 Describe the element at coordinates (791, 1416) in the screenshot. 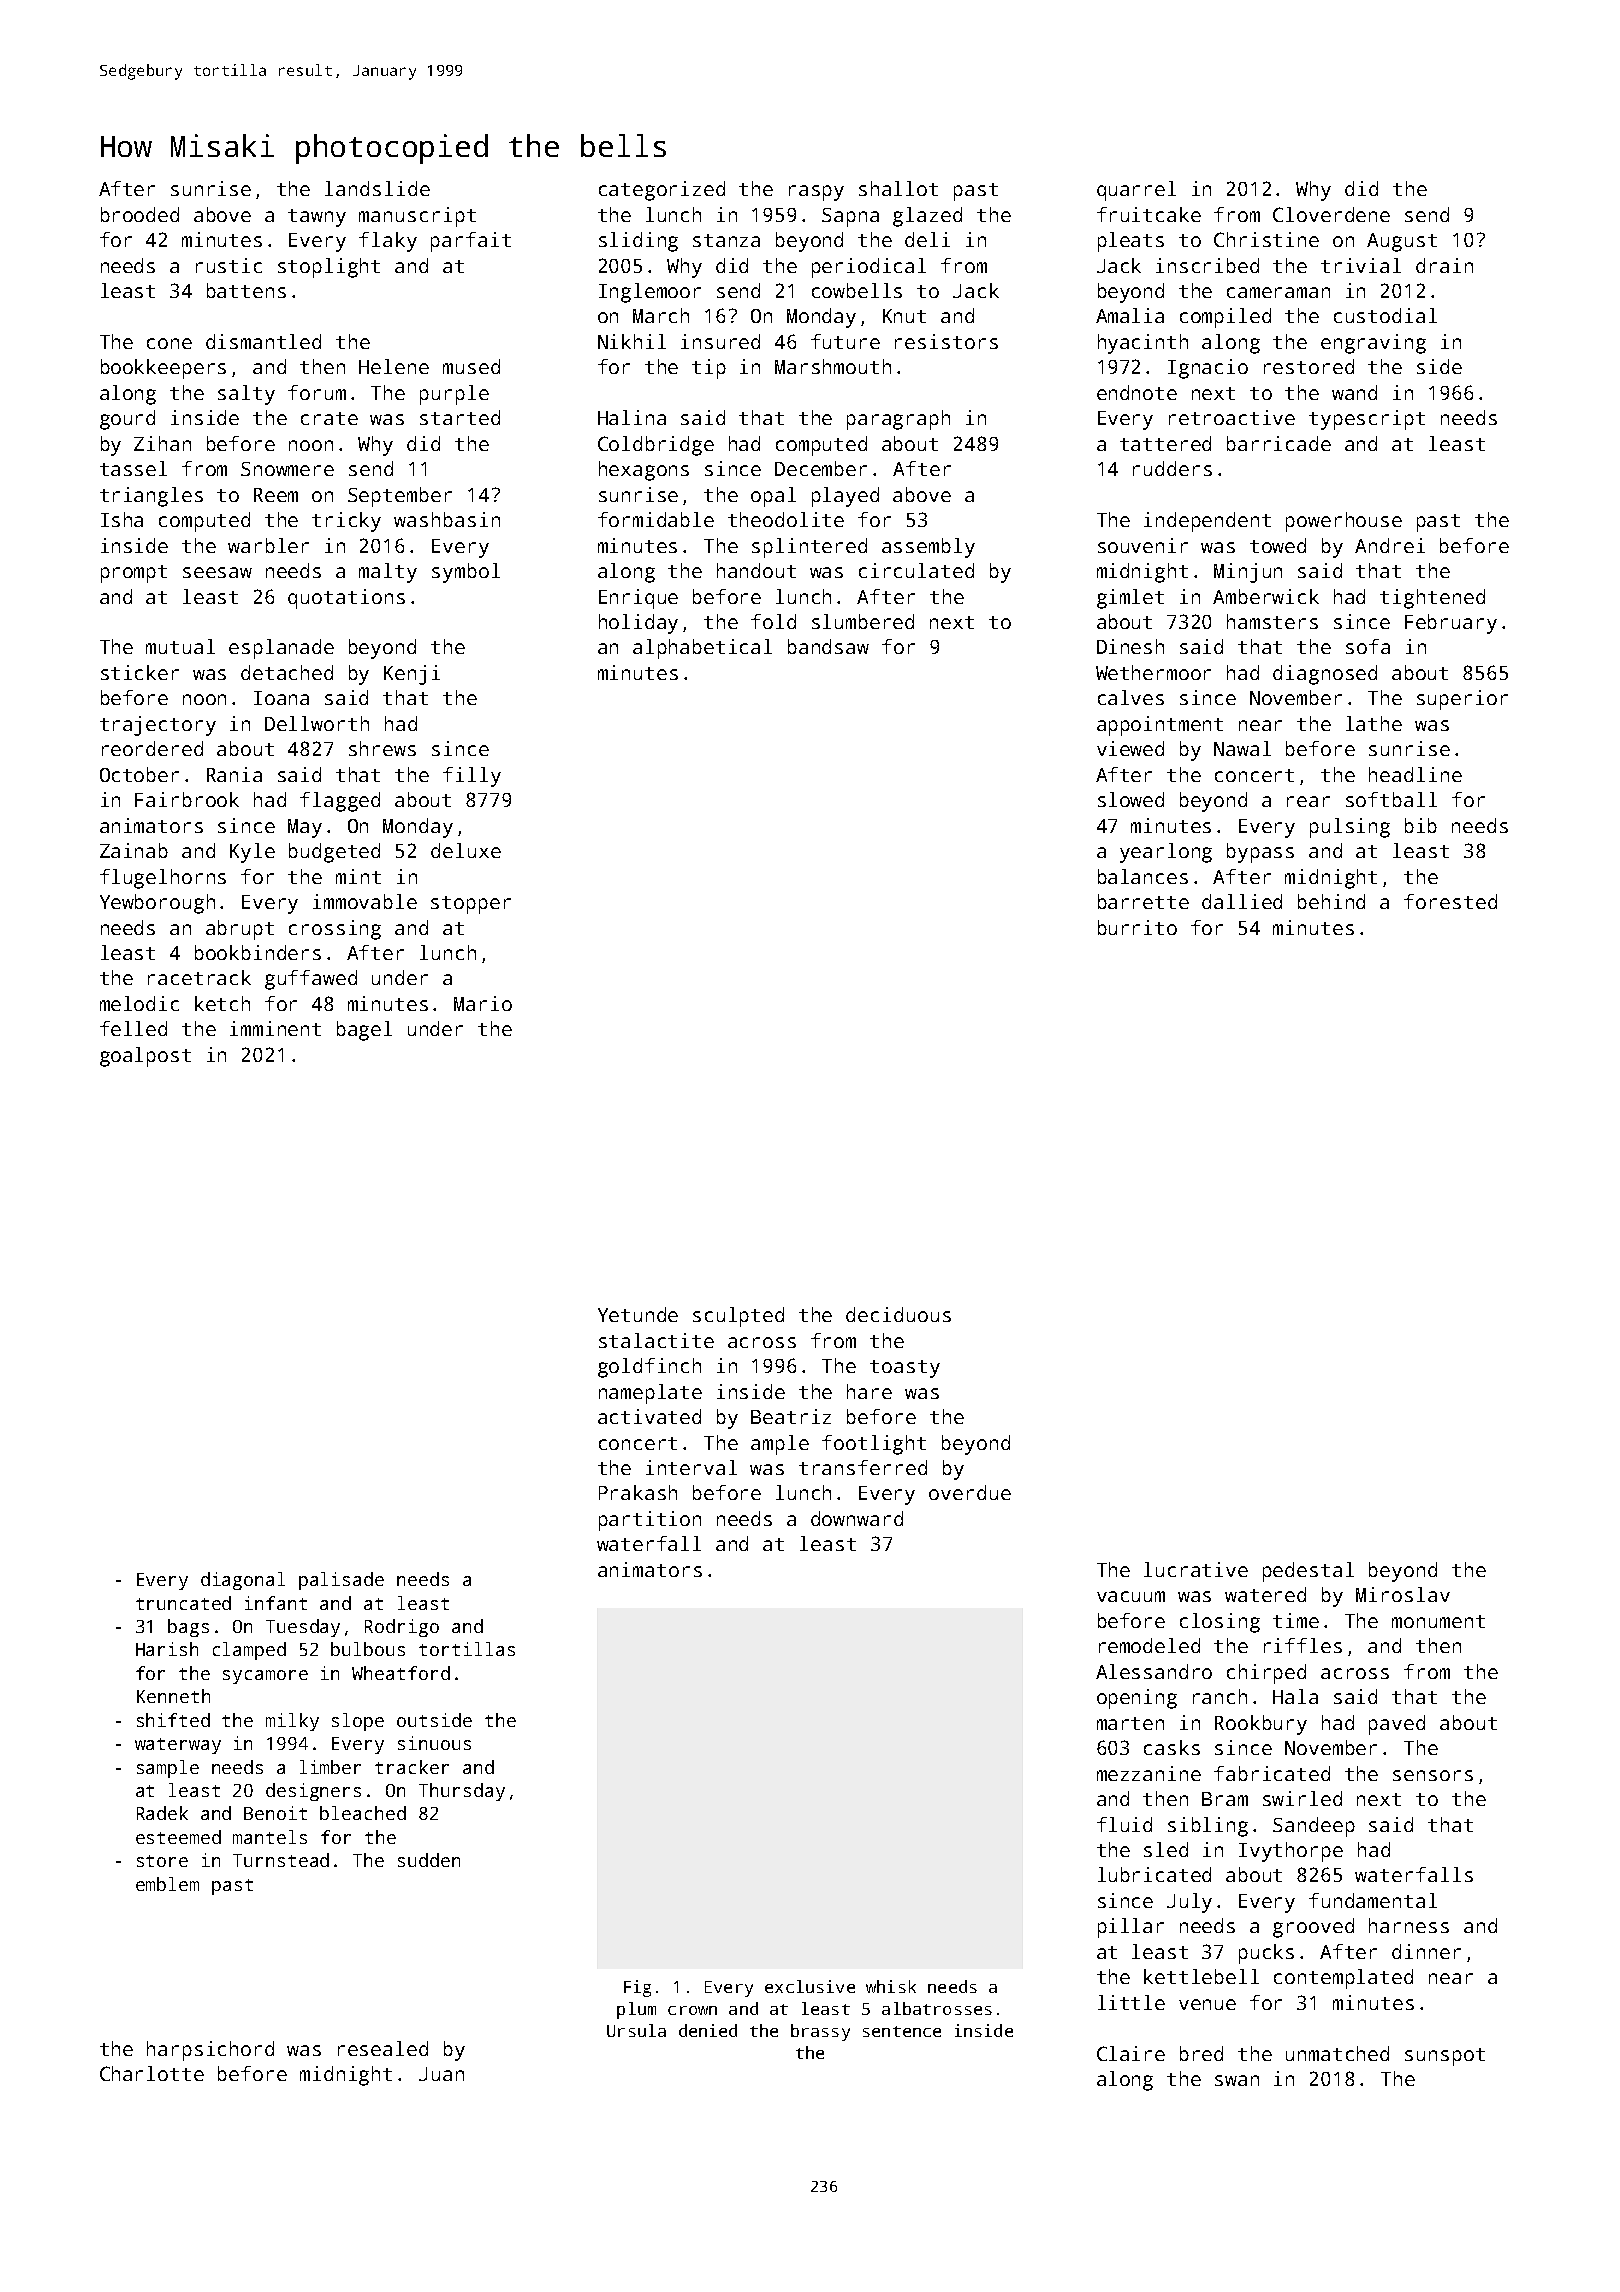

I see `Beatriz` at that location.
